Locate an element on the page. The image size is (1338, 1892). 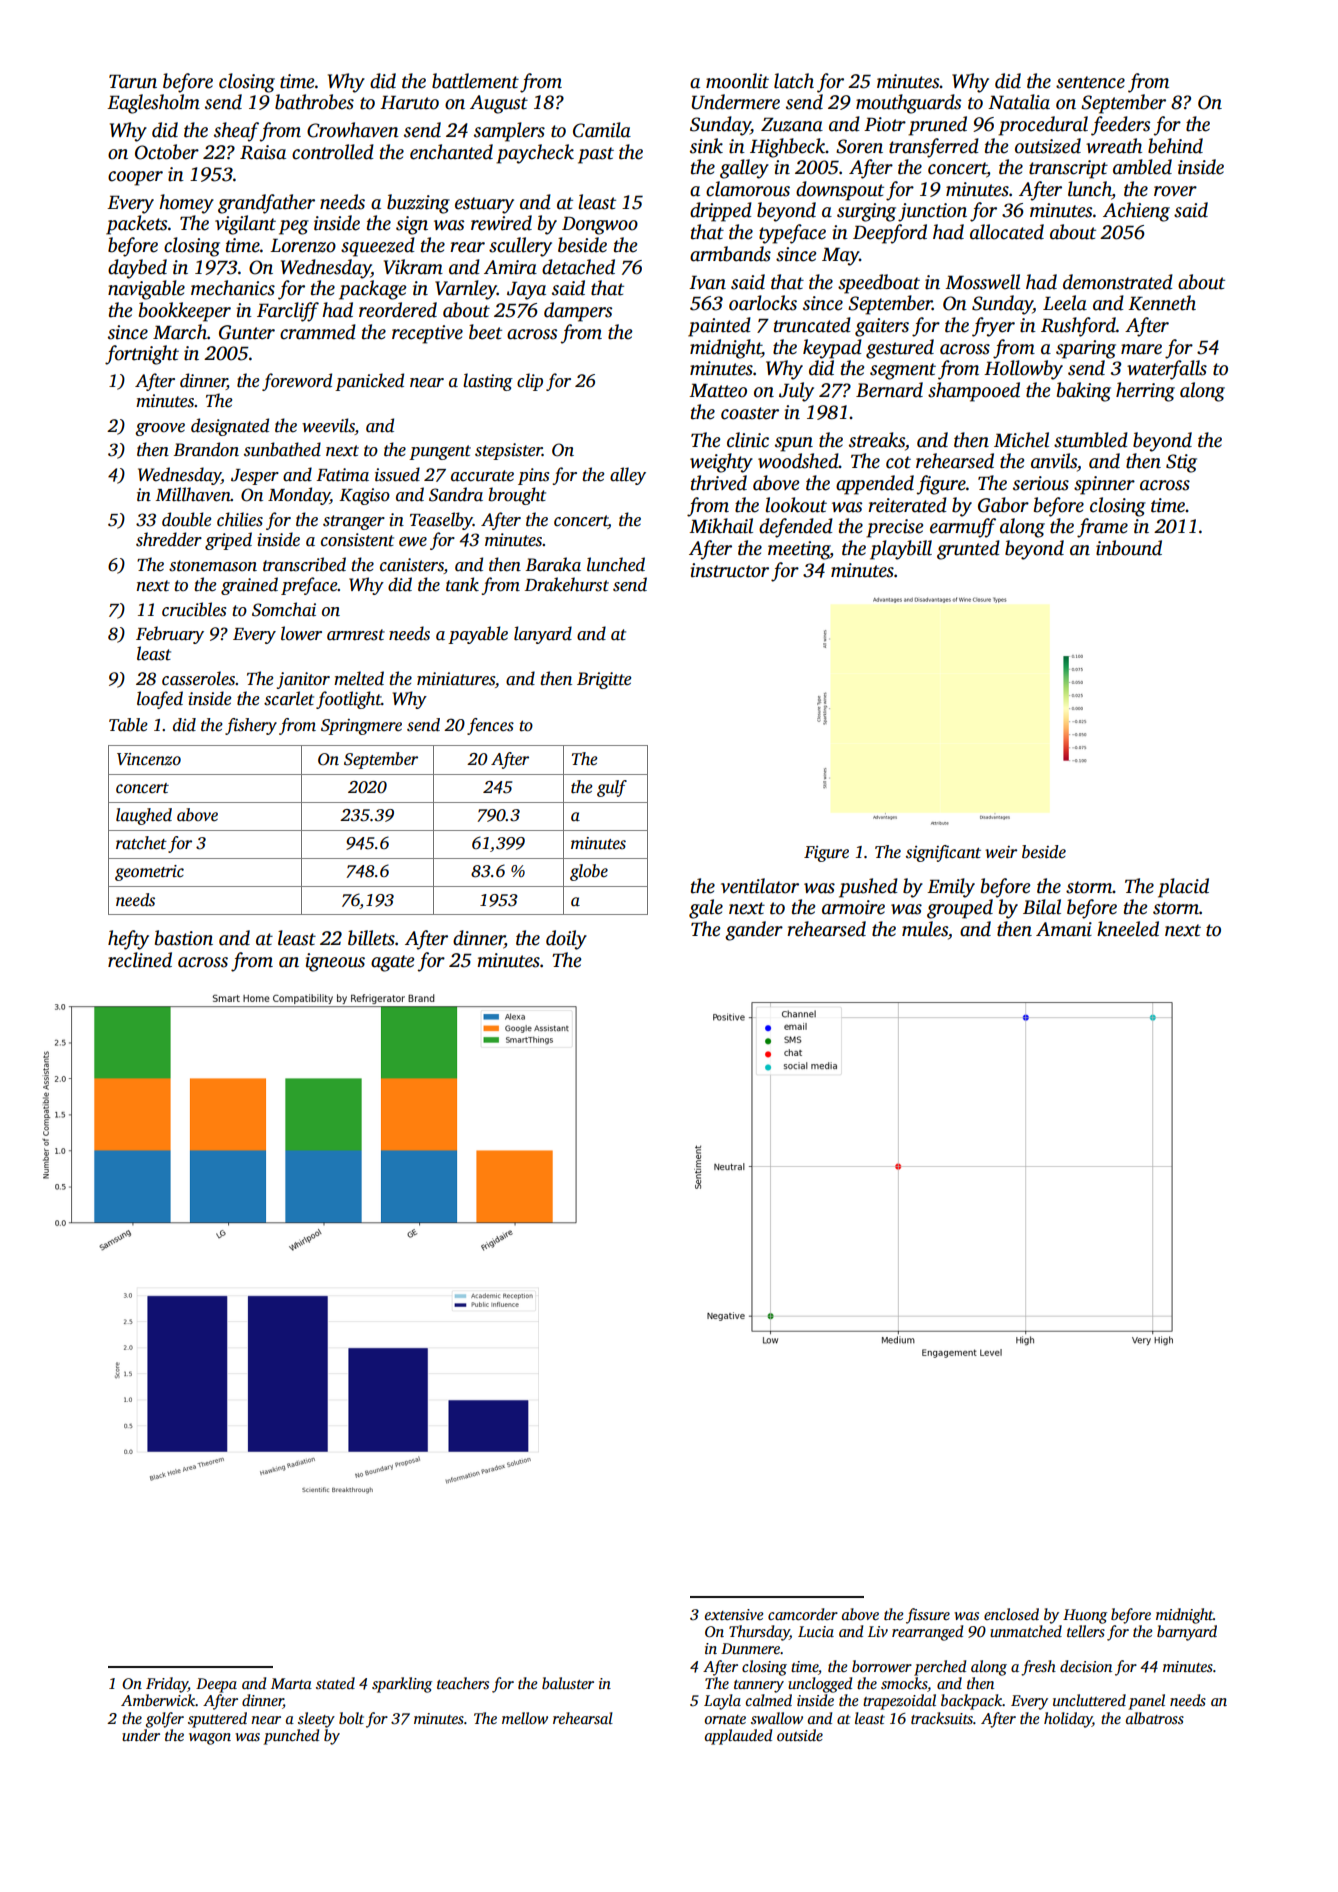
sentence is located at coordinates (1090, 82).
